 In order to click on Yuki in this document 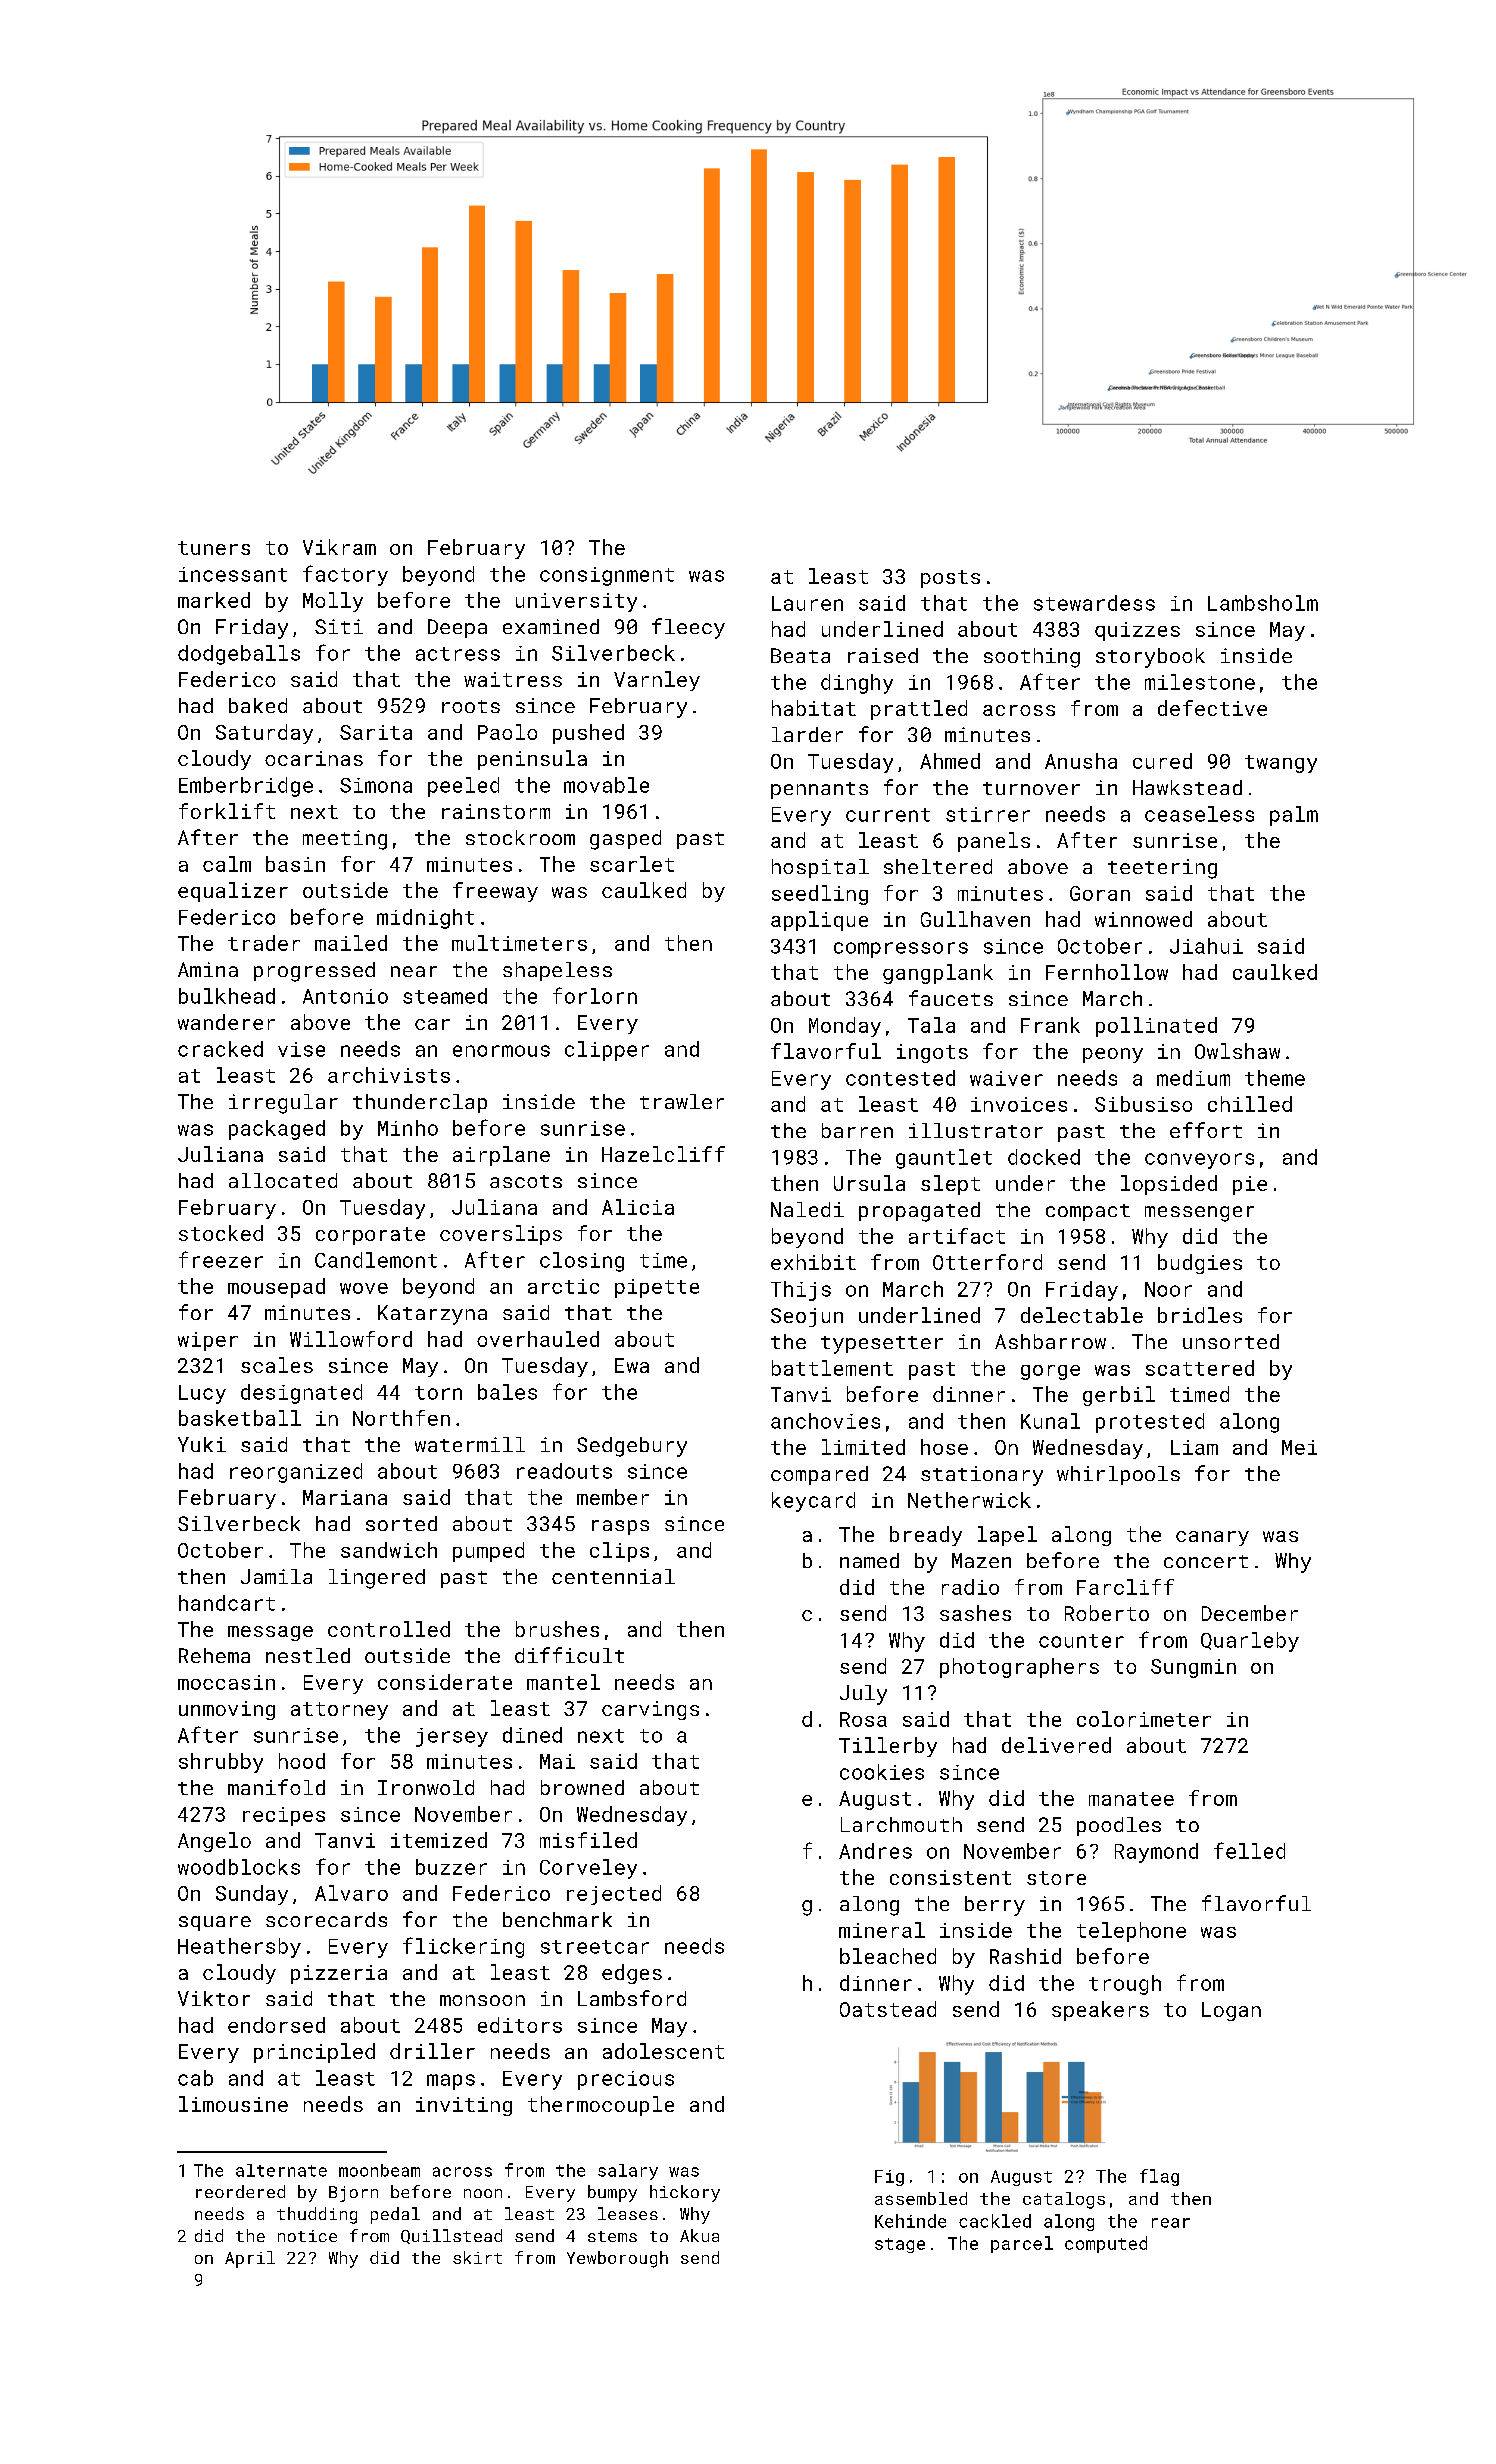, I will do `click(202, 1444)`.
